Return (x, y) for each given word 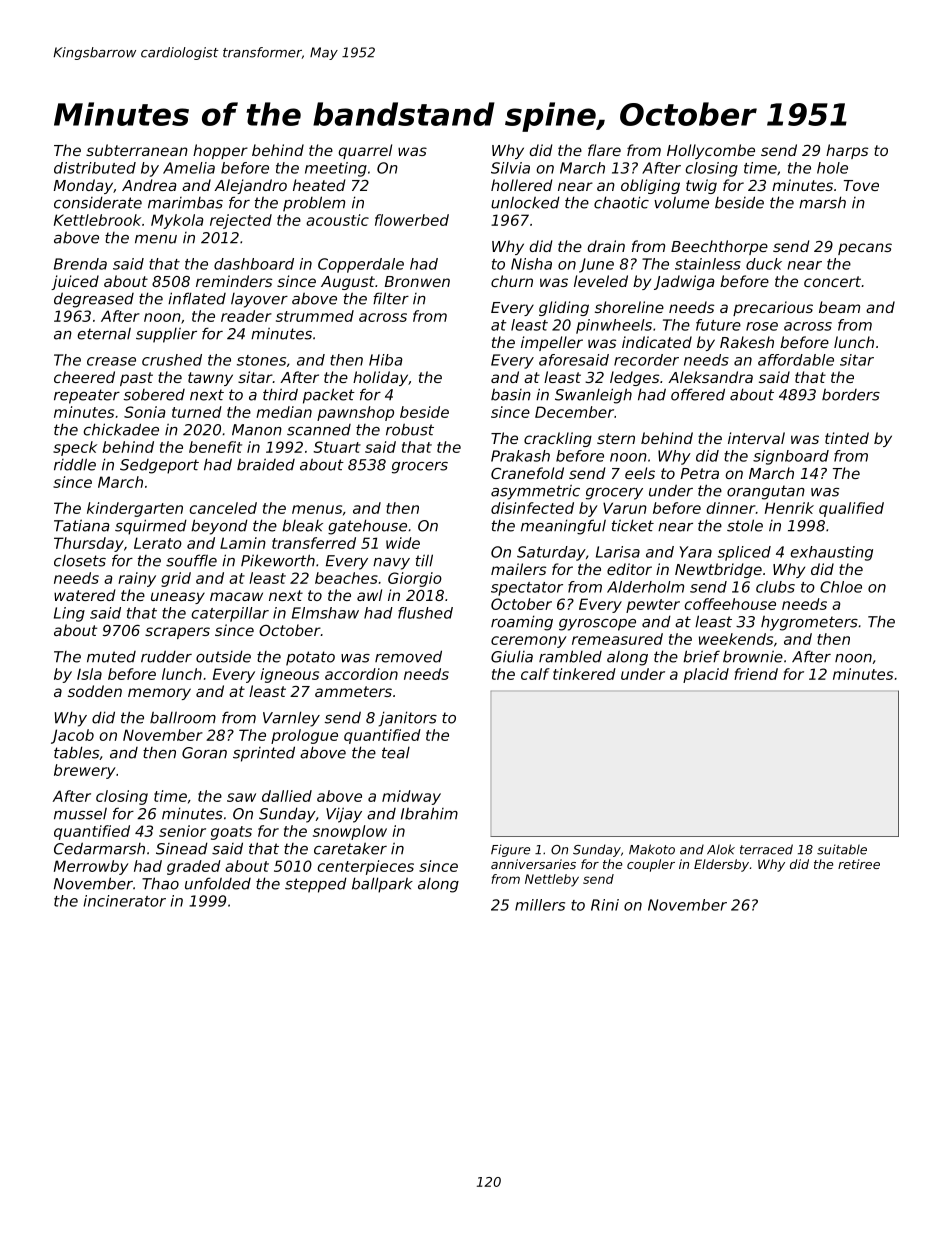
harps (847, 151)
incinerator (124, 901)
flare (604, 150)
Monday (83, 186)
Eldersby (721, 865)
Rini (605, 905)
